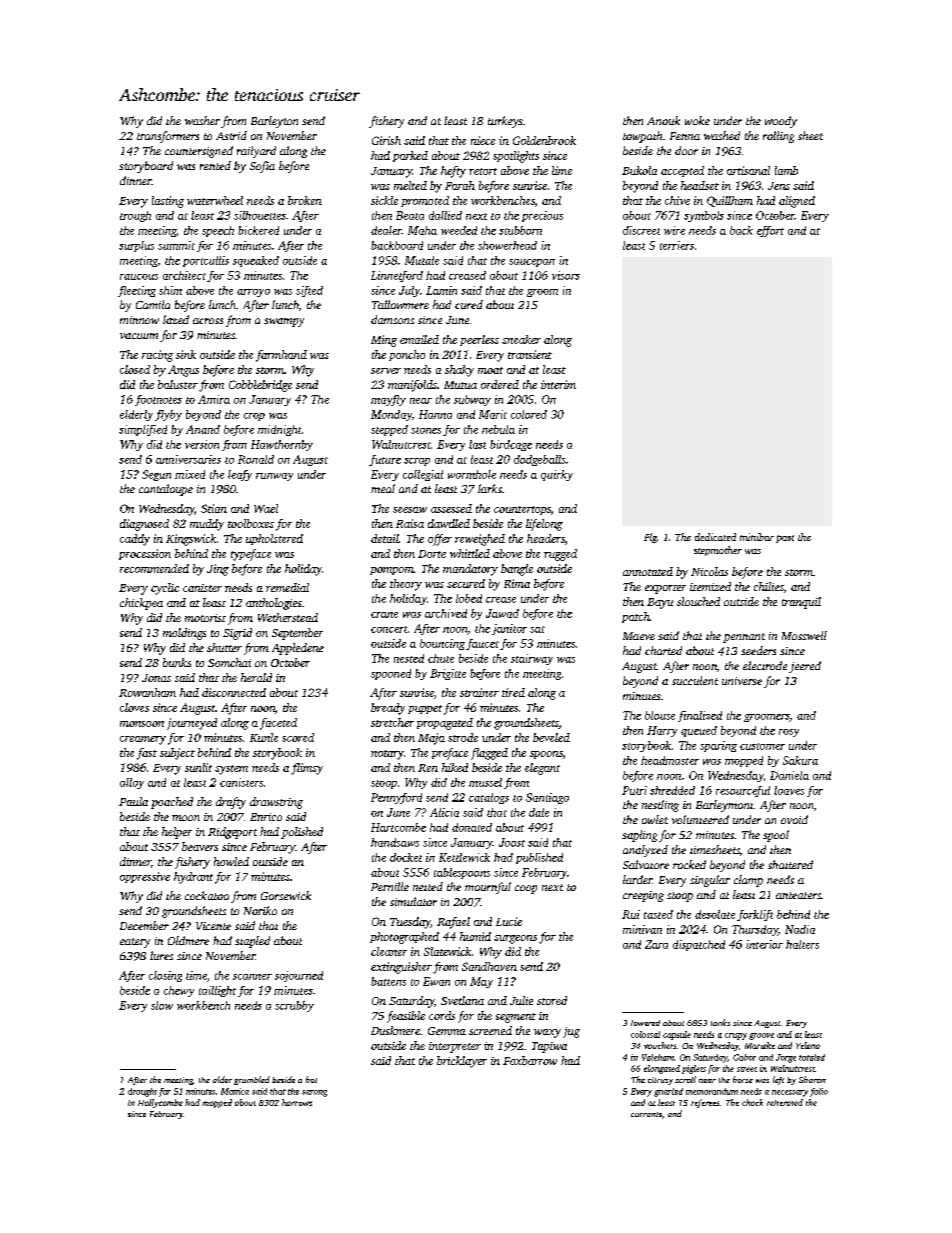 The width and height of the page is (952, 1233). Describe the element at coordinates (789, 733) in the page. I see `rosy` at that location.
